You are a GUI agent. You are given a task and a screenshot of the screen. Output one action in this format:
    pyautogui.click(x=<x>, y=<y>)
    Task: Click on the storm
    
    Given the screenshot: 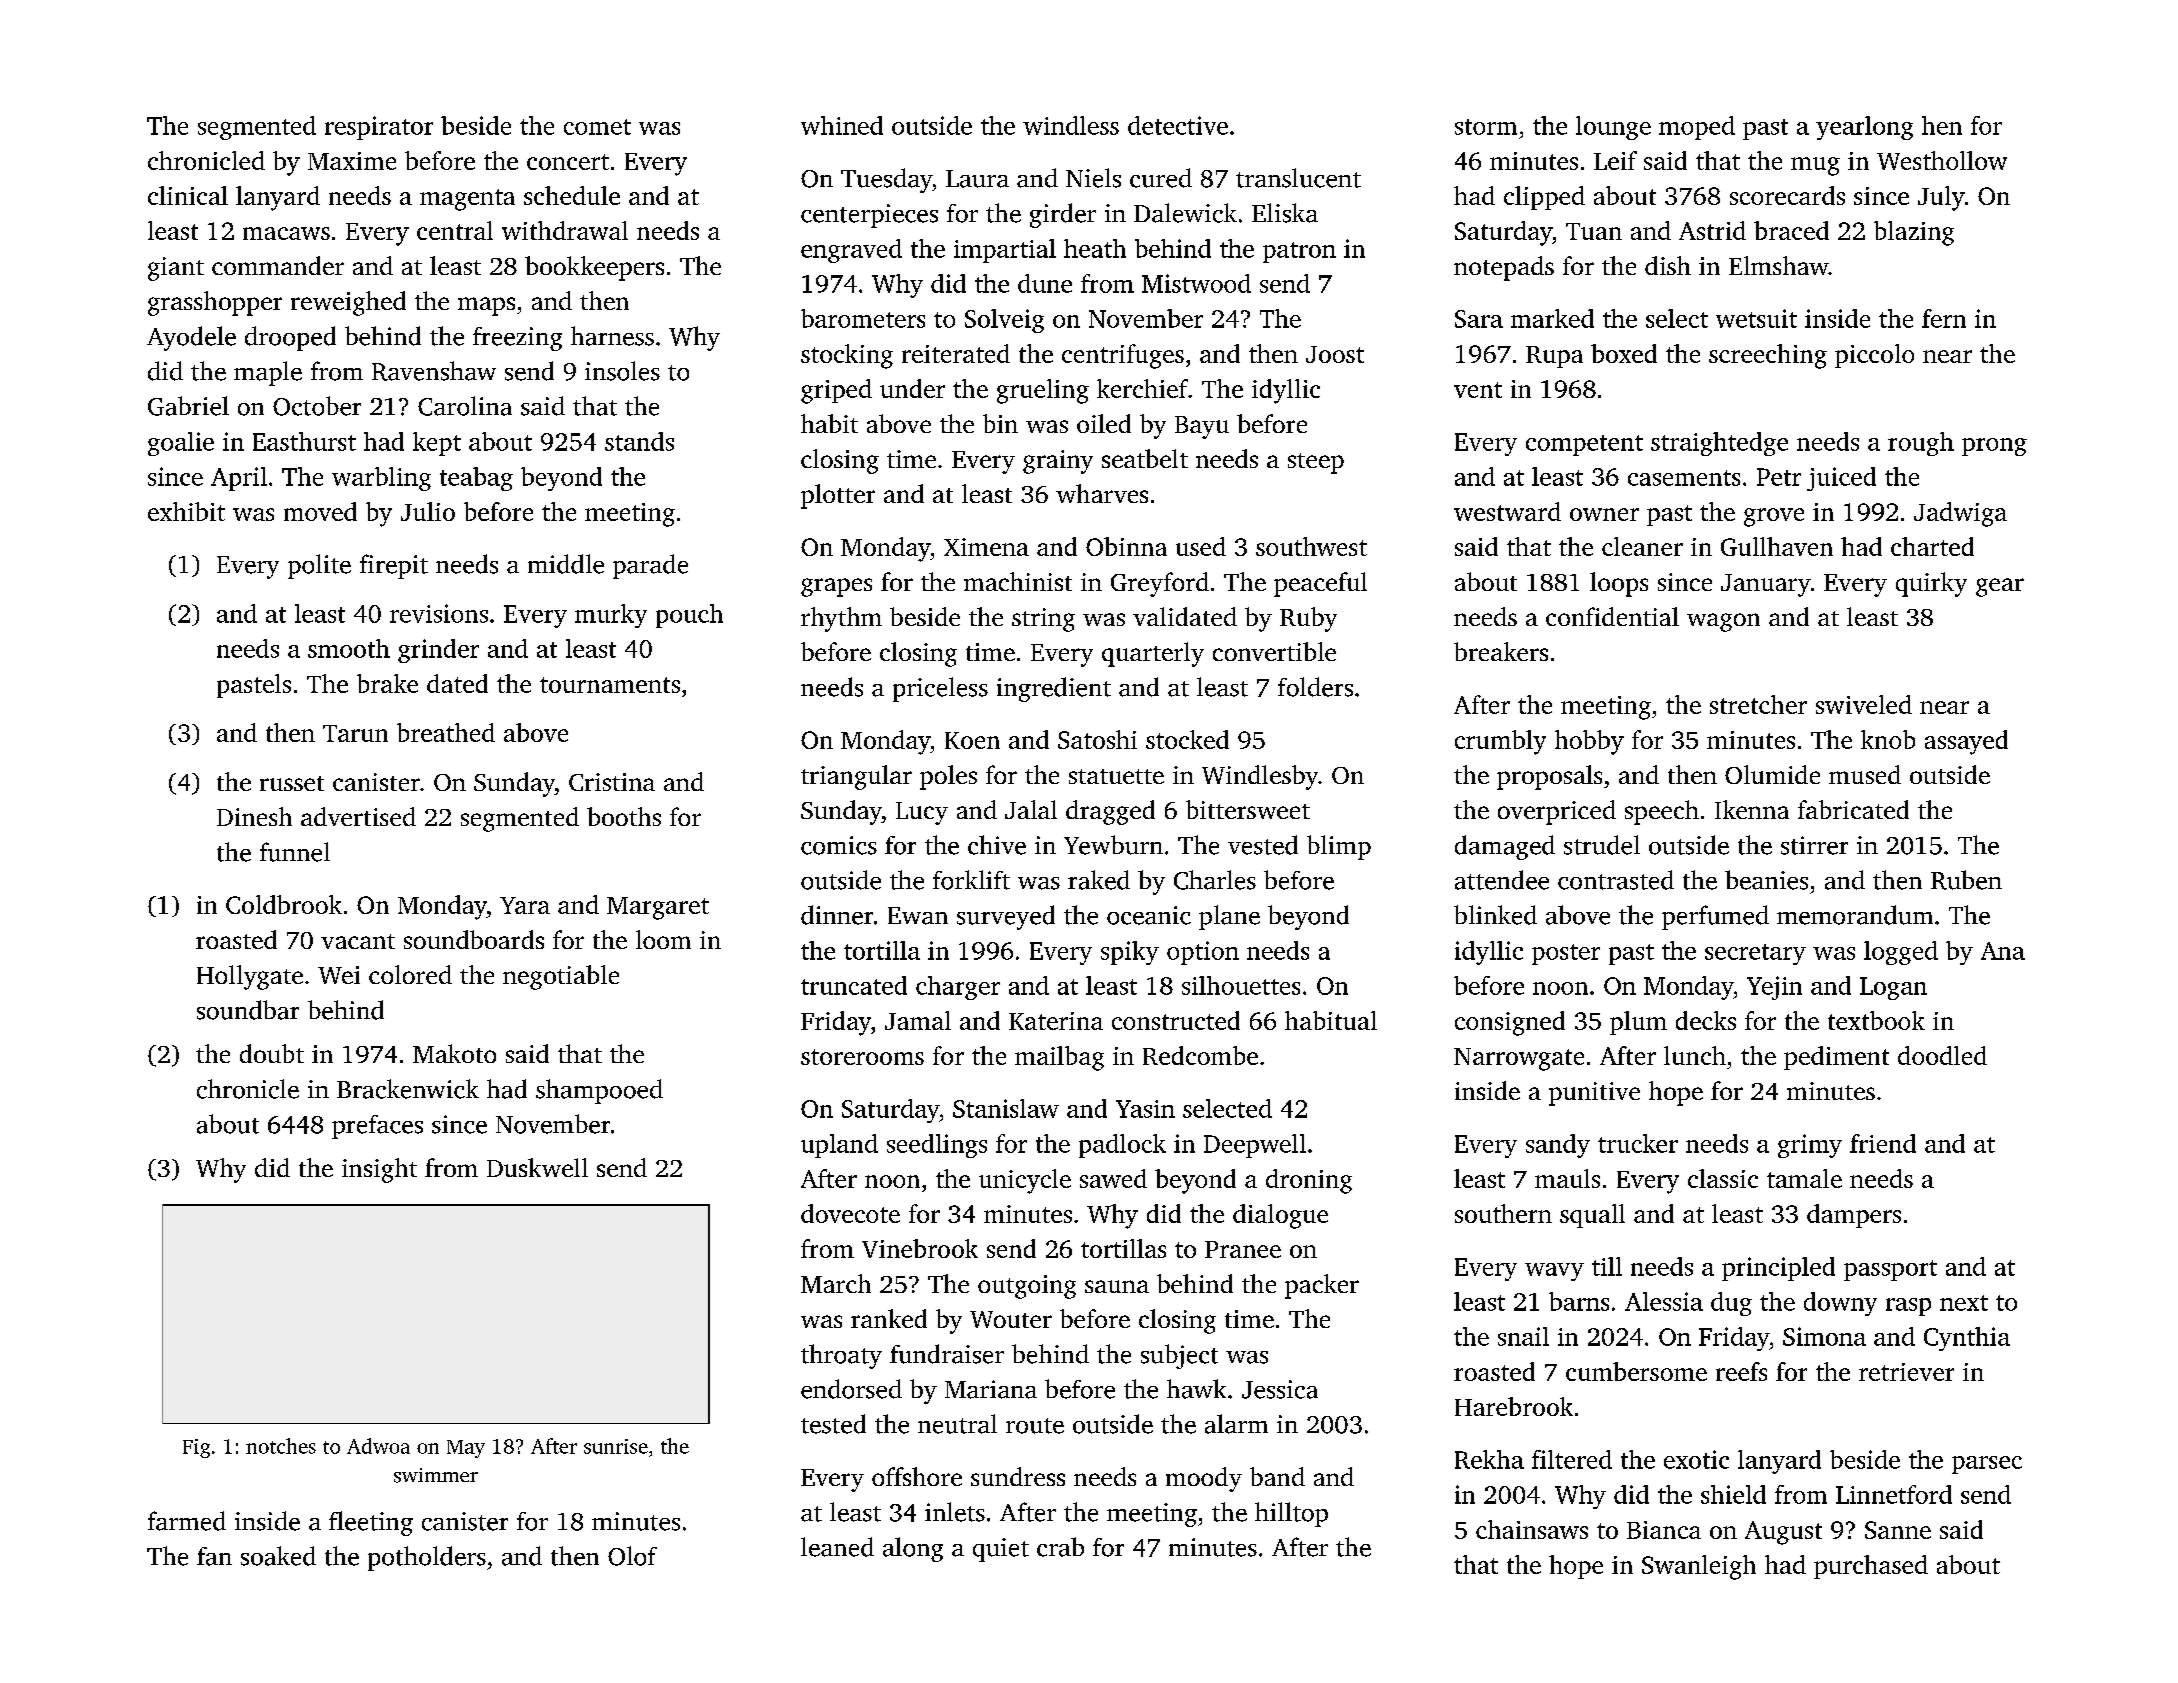 What is the action you would take?
    pyautogui.click(x=1486, y=127)
